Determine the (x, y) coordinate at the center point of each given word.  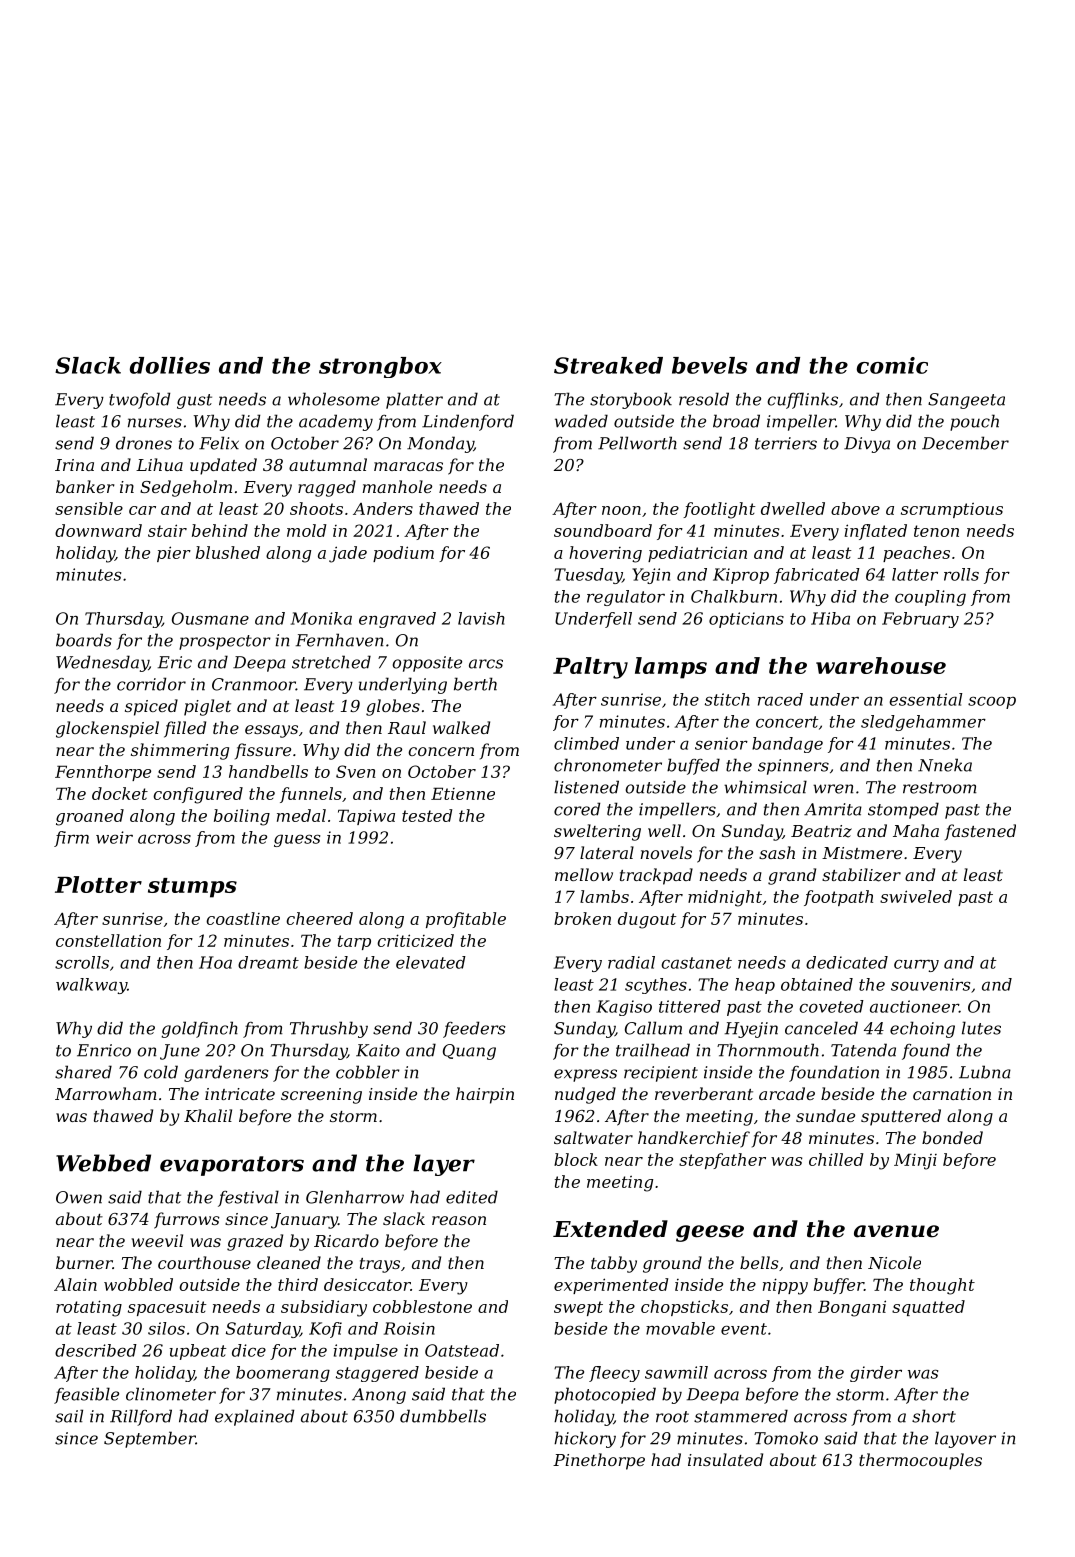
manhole (397, 486)
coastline (243, 918)
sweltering (597, 832)
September (150, 1439)
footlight (719, 510)
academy (336, 422)
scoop (992, 702)
